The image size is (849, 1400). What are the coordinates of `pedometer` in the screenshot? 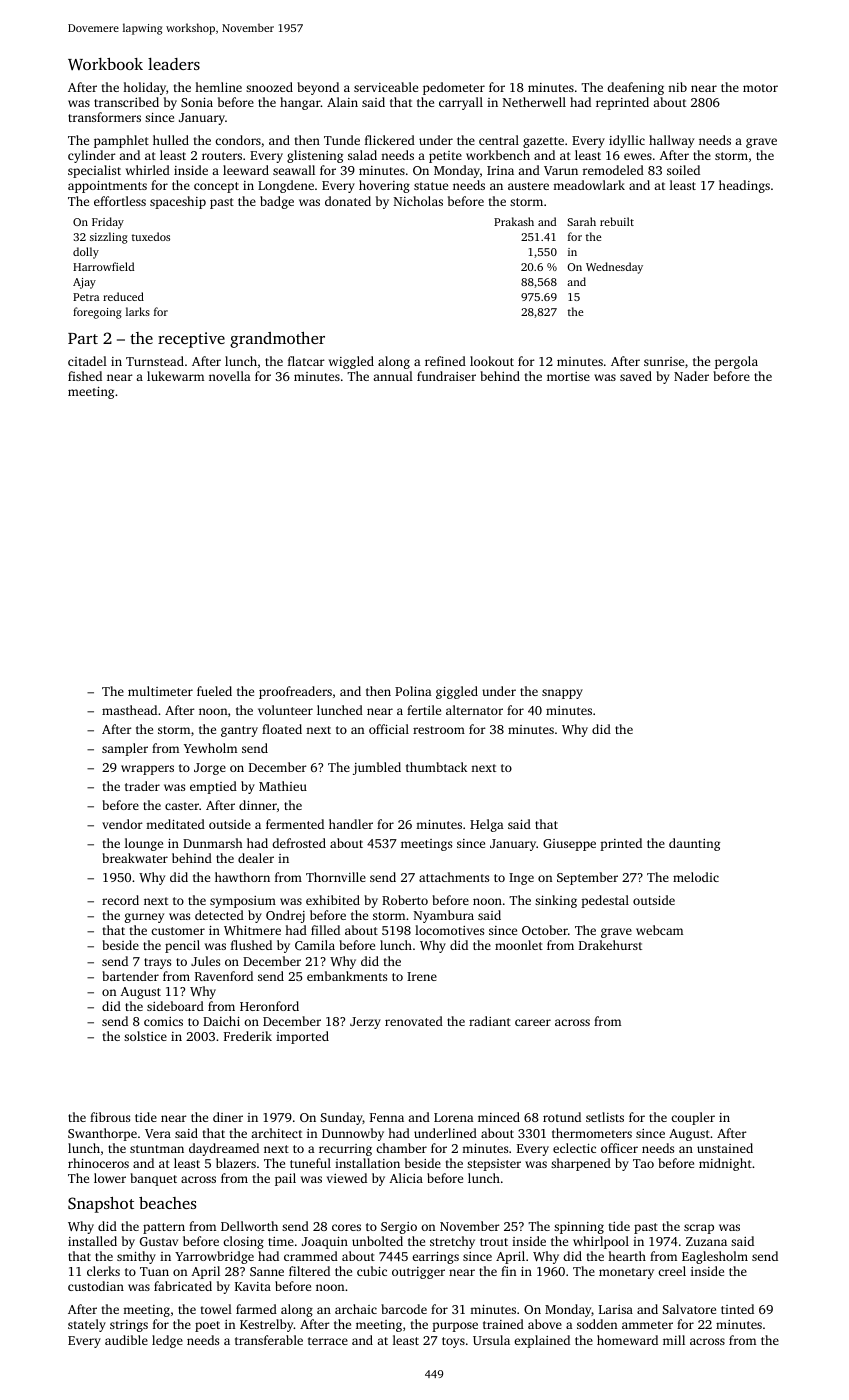 It's located at (454, 88).
